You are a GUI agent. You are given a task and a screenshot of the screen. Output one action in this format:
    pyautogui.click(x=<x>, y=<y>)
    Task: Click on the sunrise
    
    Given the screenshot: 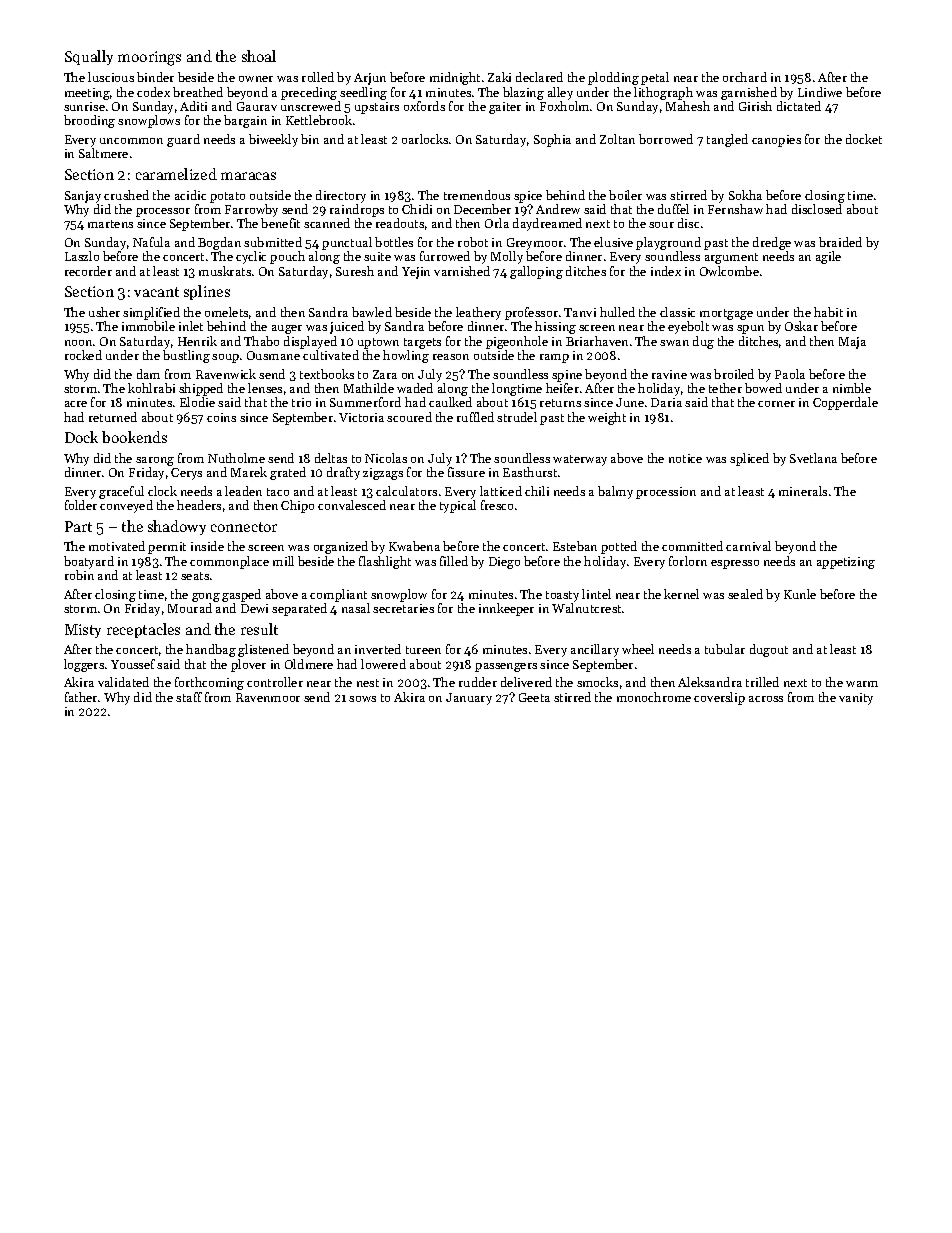 What is the action you would take?
    pyautogui.click(x=84, y=106)
